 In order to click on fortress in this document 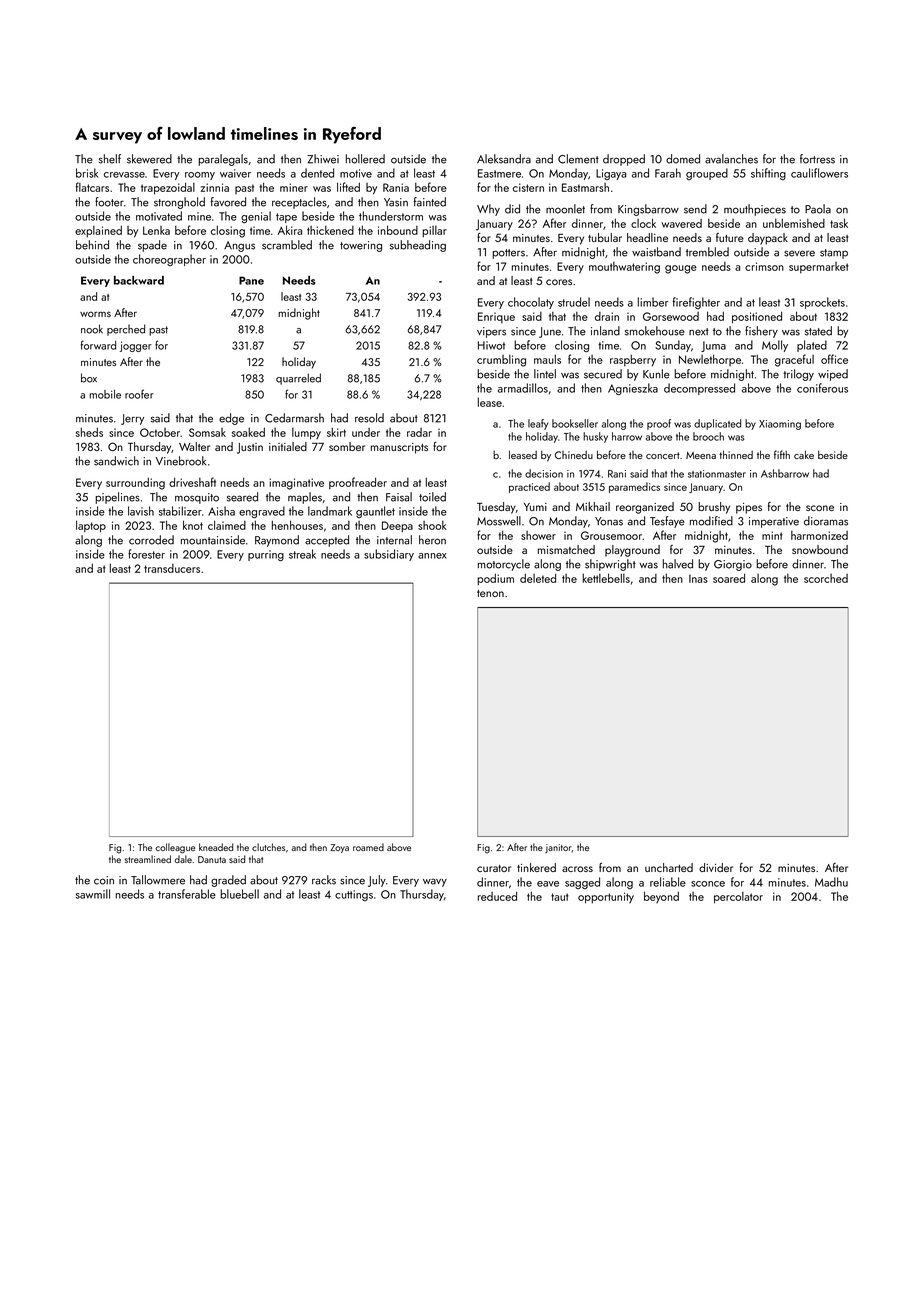, I will do `click(817, 159)`.
